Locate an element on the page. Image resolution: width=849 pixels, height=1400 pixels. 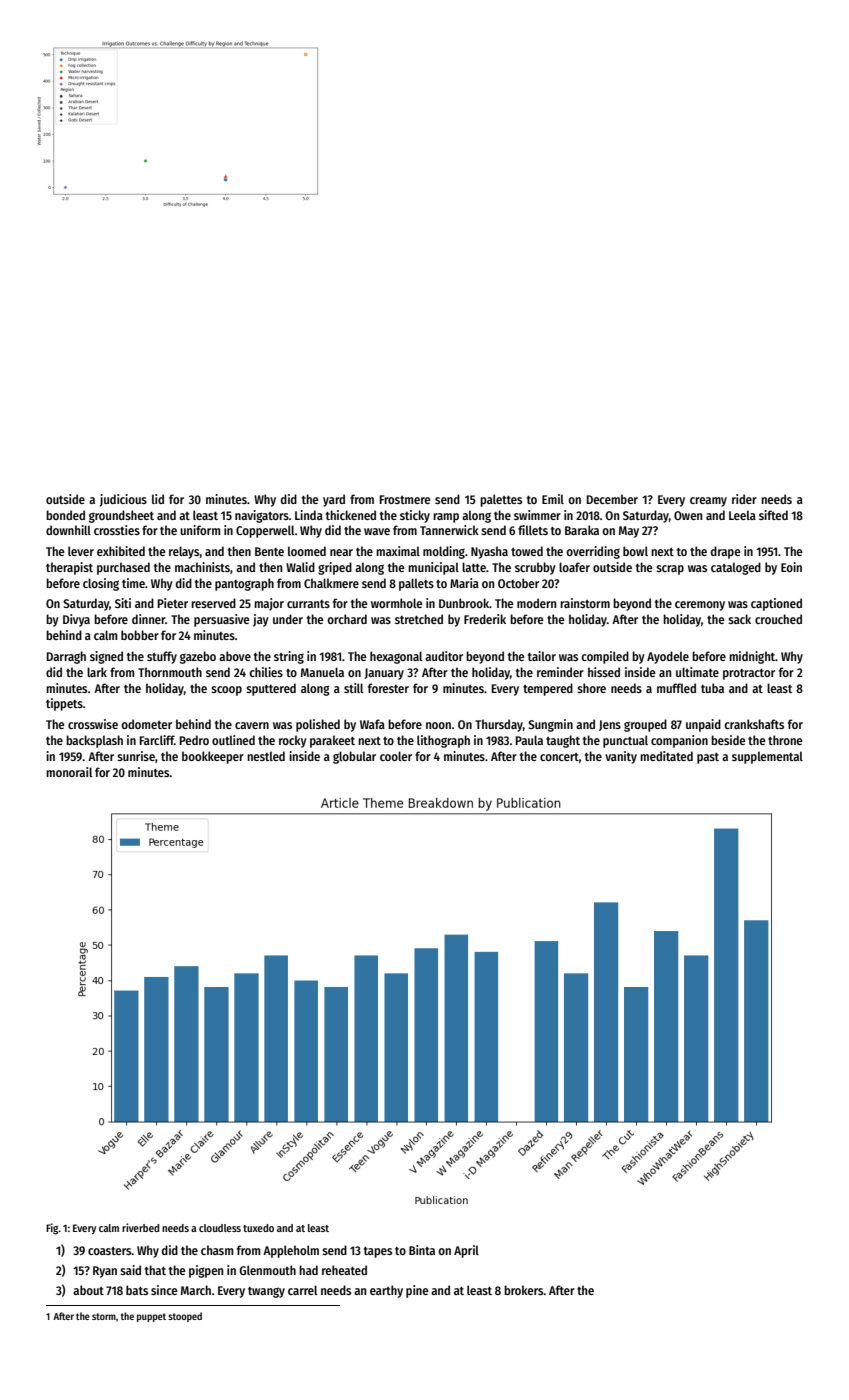
meditated is located at coordinates (666, 756).
